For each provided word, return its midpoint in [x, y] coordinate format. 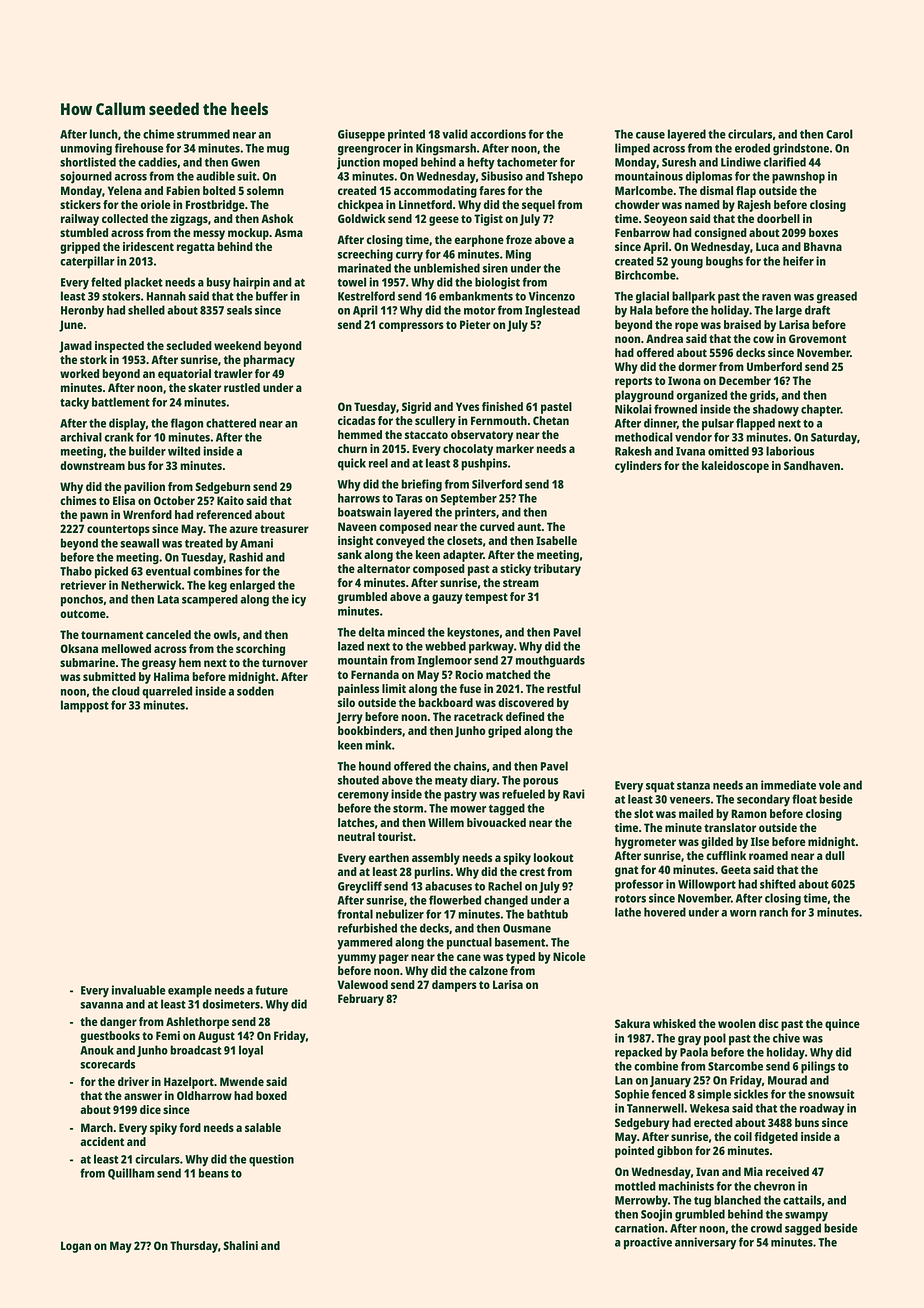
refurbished [367, 928]
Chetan [551, 420]
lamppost [85, 706]
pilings [818, 1067]
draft [817, 310]
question [271, 1160]
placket [143, 283]
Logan [76, 1247]
